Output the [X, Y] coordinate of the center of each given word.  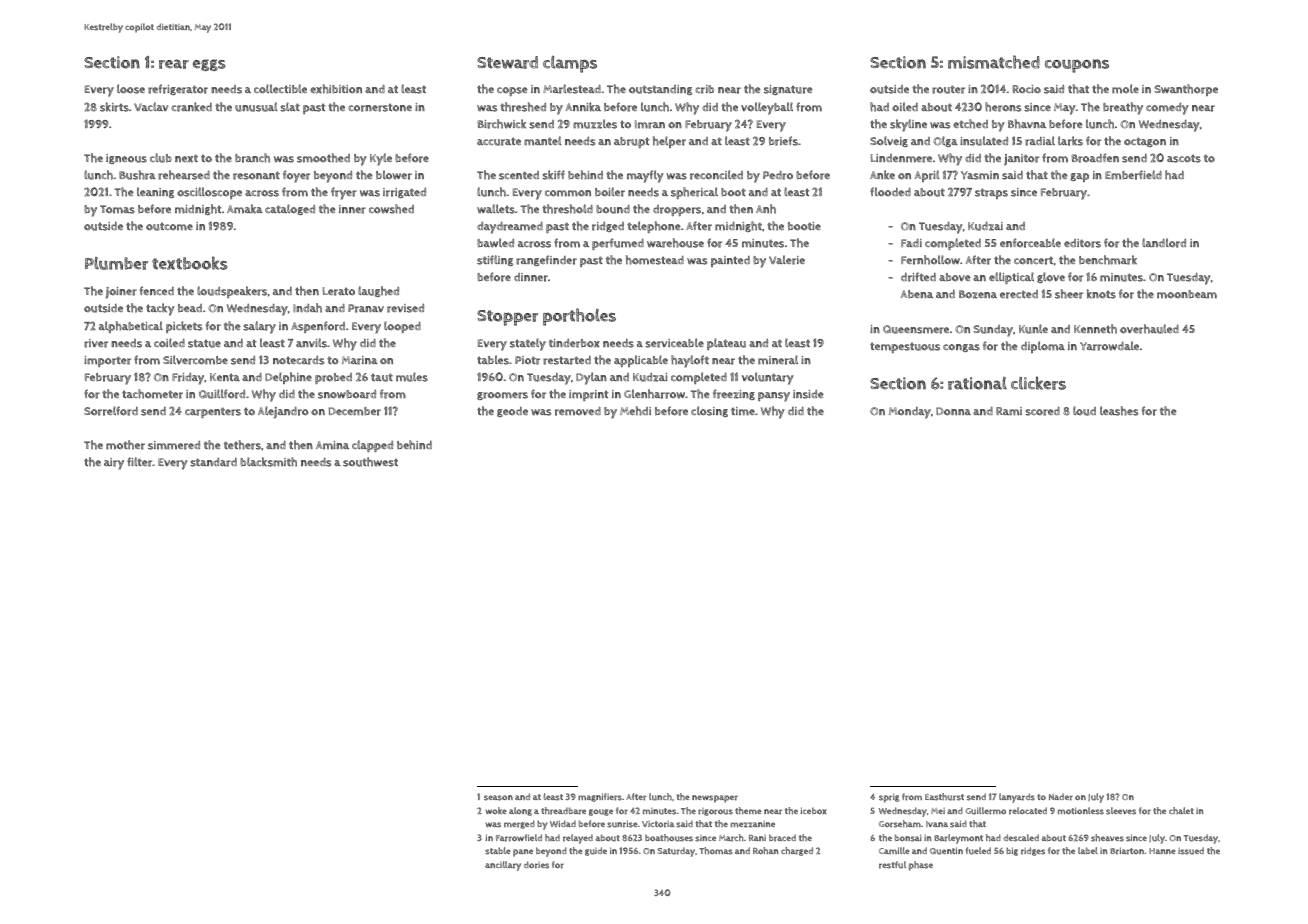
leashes [1119, 411]
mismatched [994, 62]
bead [190, 308]
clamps [570, 64]
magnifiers [600, 797]
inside [808, 394]
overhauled [1149, 329]
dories [536, 865]
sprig [889, 798]
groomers [502, 396]
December [355, 411]
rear [174, 64]
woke [496, 810]
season [498, 798]
